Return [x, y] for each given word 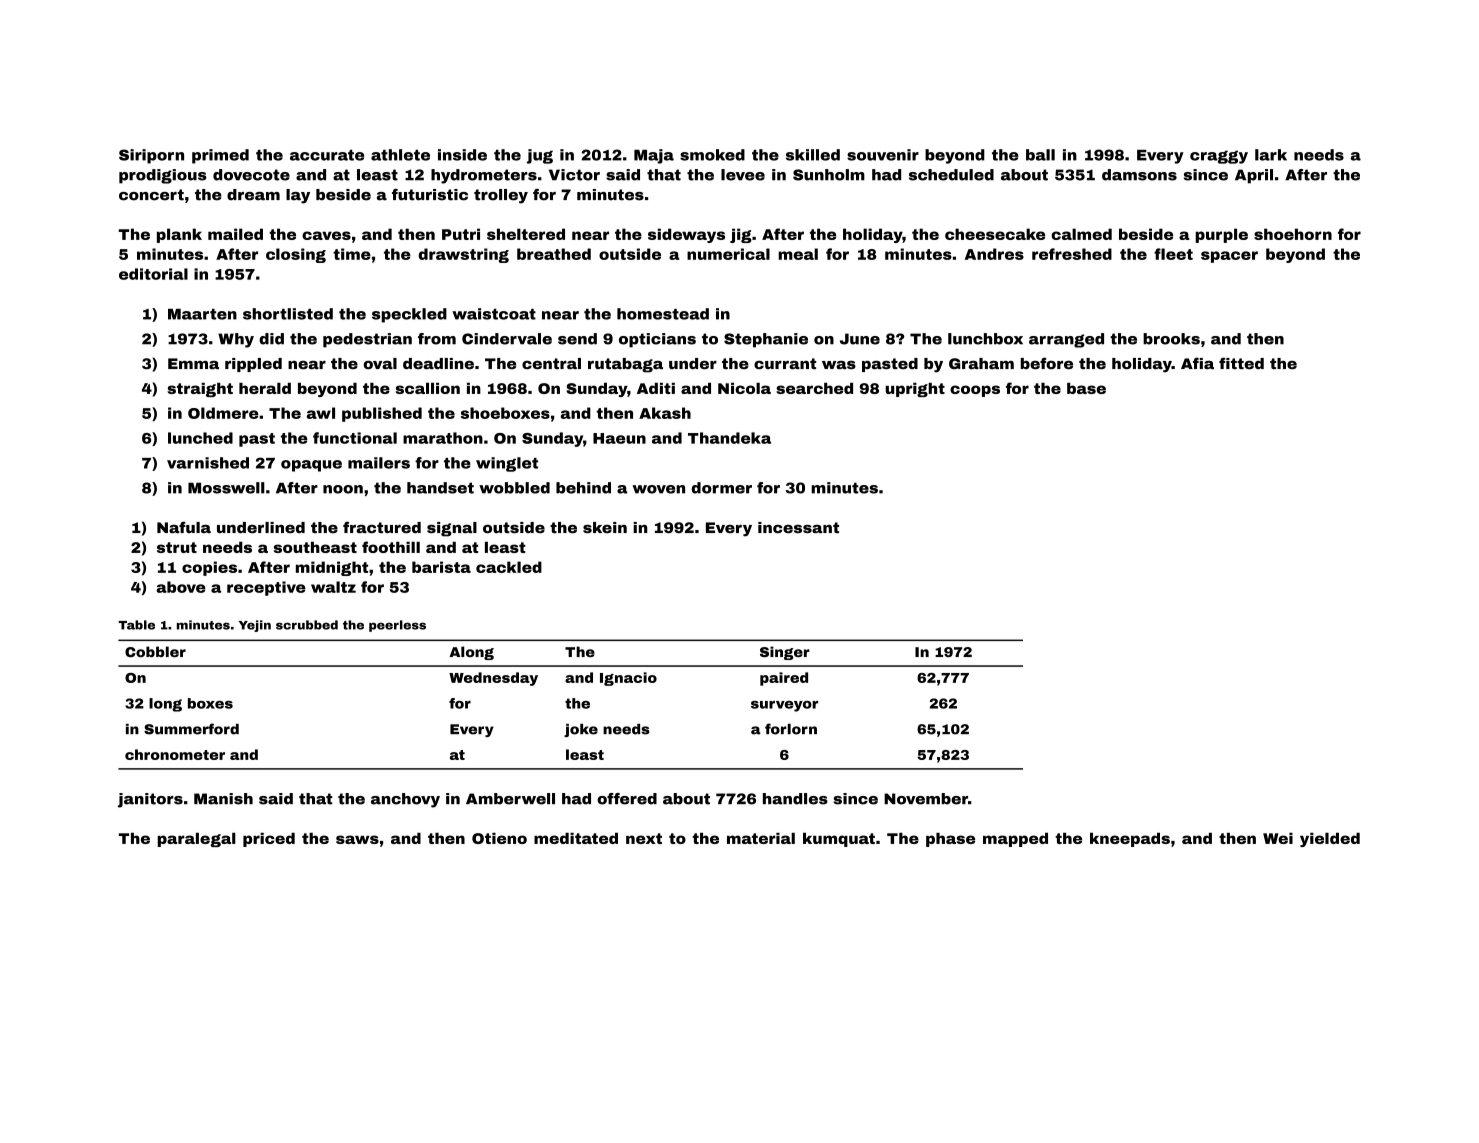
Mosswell [226, 488]
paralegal [197, 840]
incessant [798, 527]
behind [583, 488]
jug [540, 156]
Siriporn [151, 156]
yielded [1330, 840]
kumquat [839, 840]
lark [1271, 155]
